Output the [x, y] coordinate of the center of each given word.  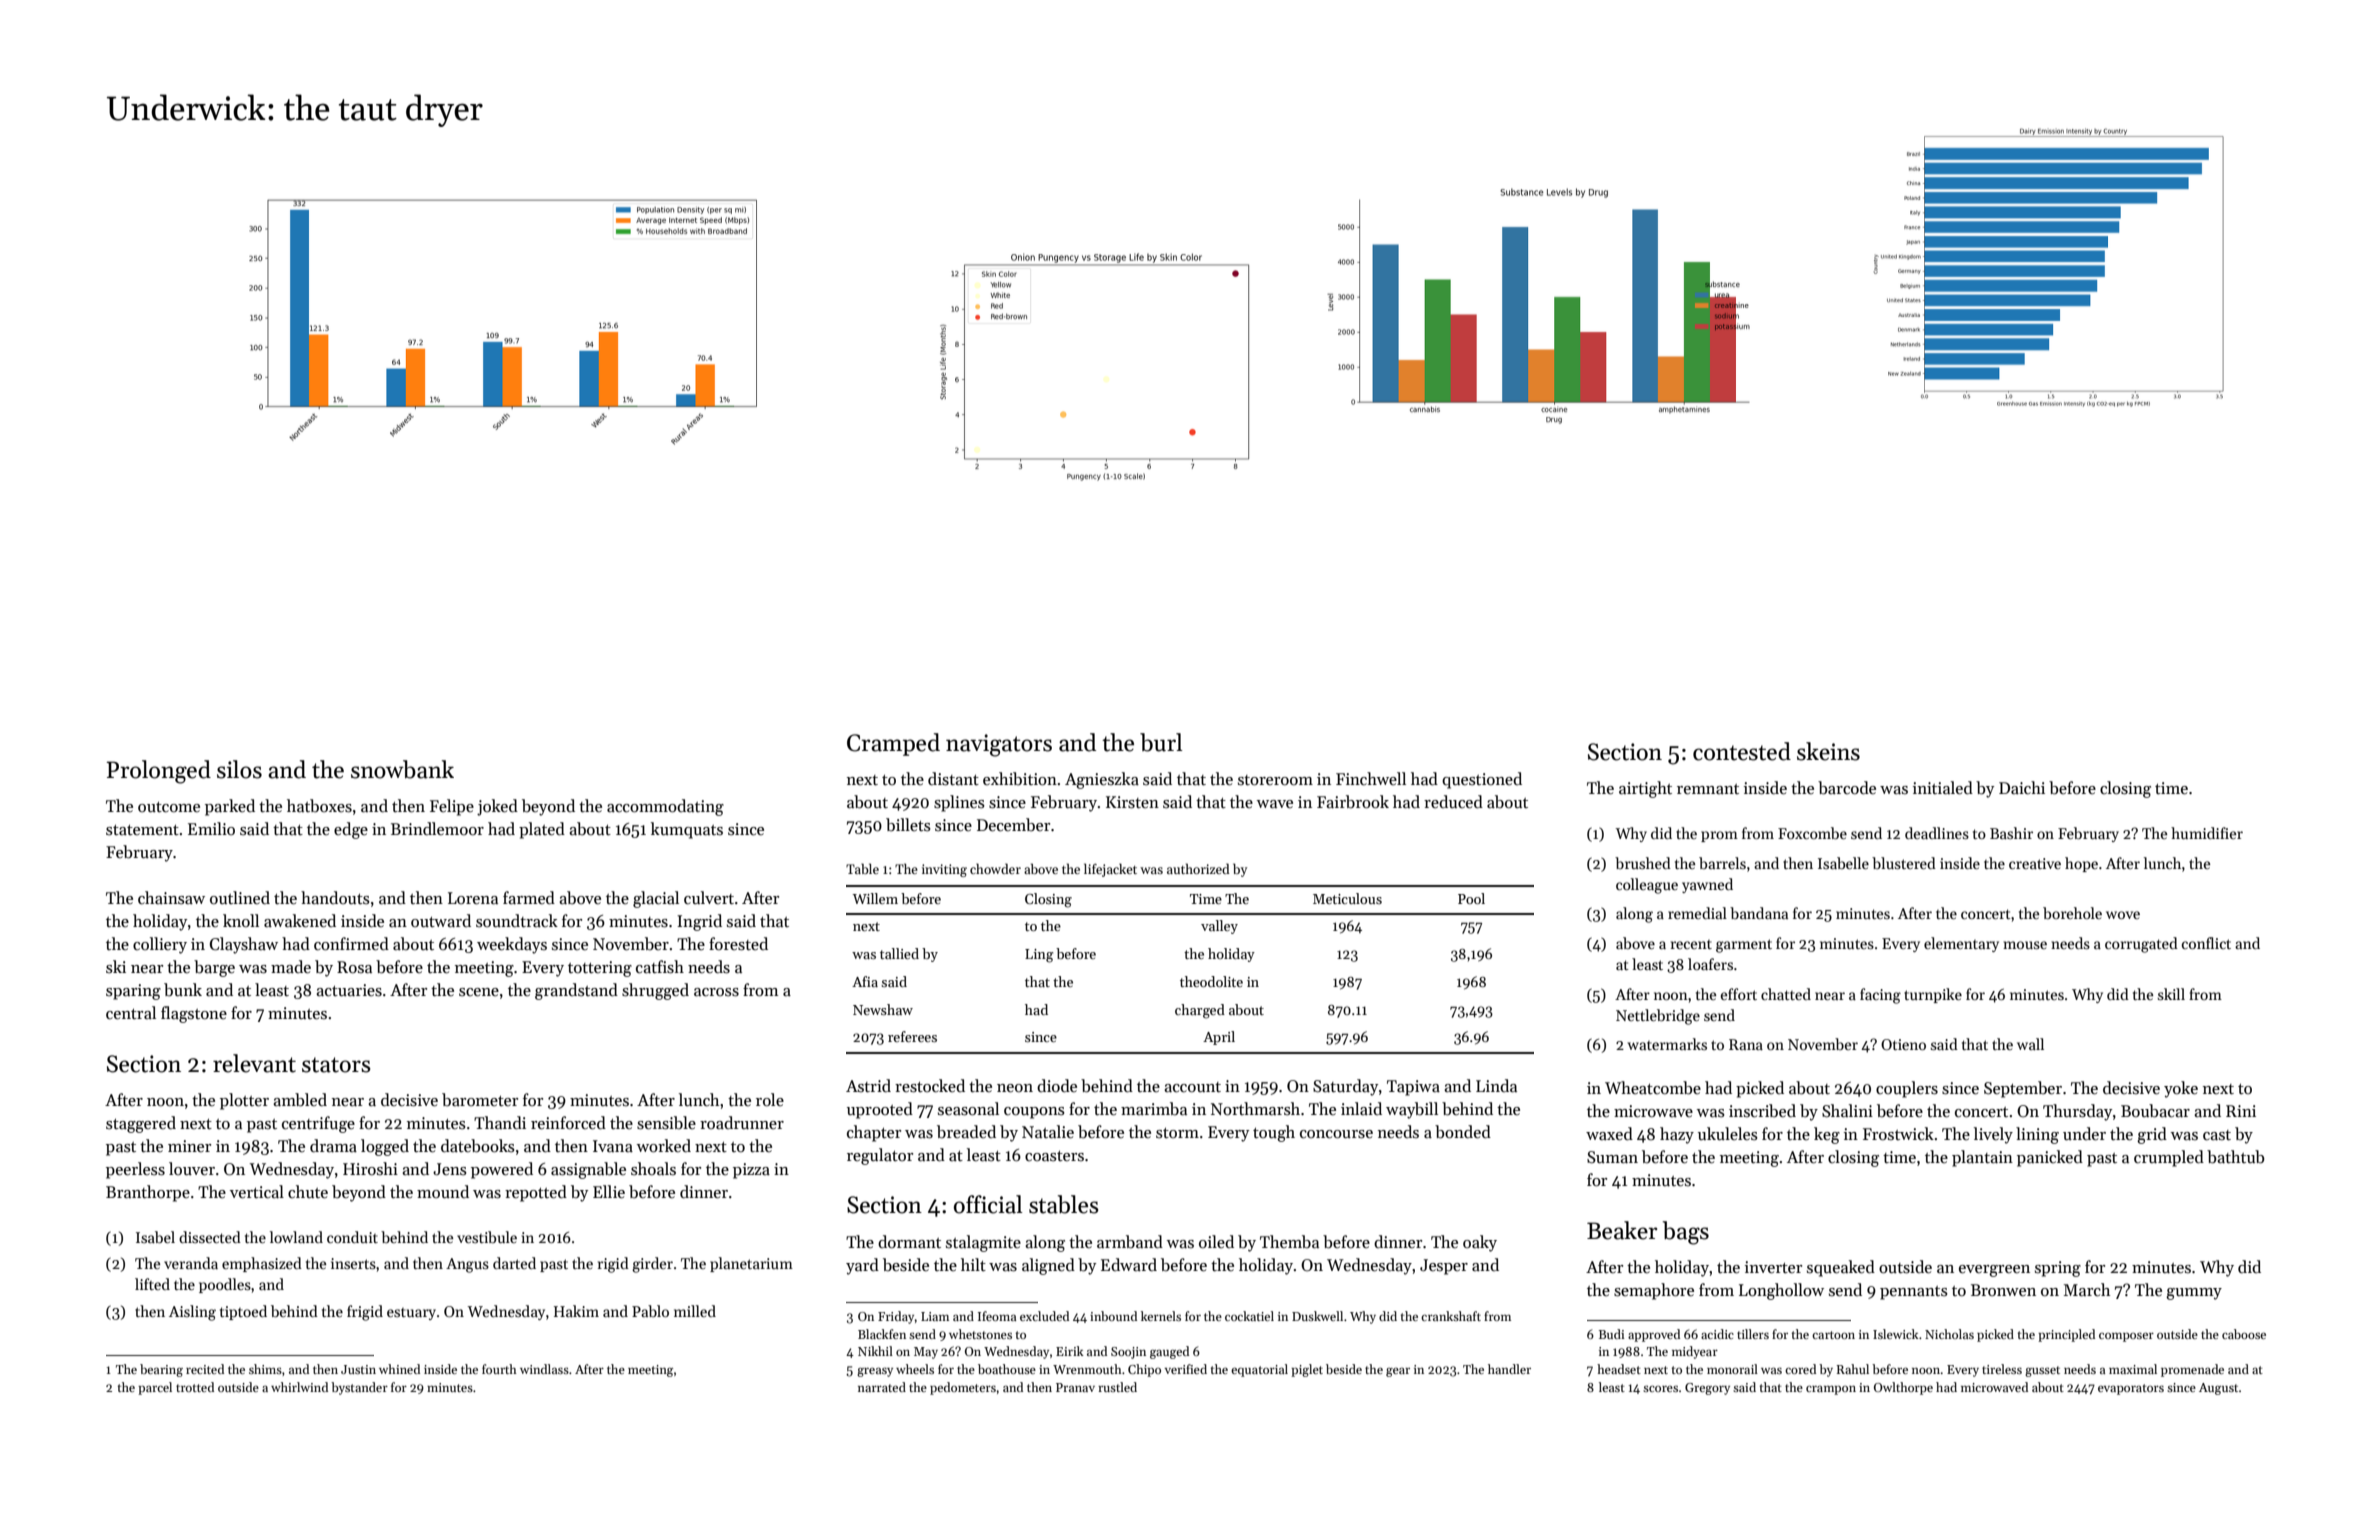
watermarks [1667, 1044]
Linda [1496, 1086]
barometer [480, 1100]
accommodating [665, 807]
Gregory [1707, 1389]
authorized [1198, 868]
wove [2123, 915]
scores [1660, 1388]
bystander [359, 1388]
